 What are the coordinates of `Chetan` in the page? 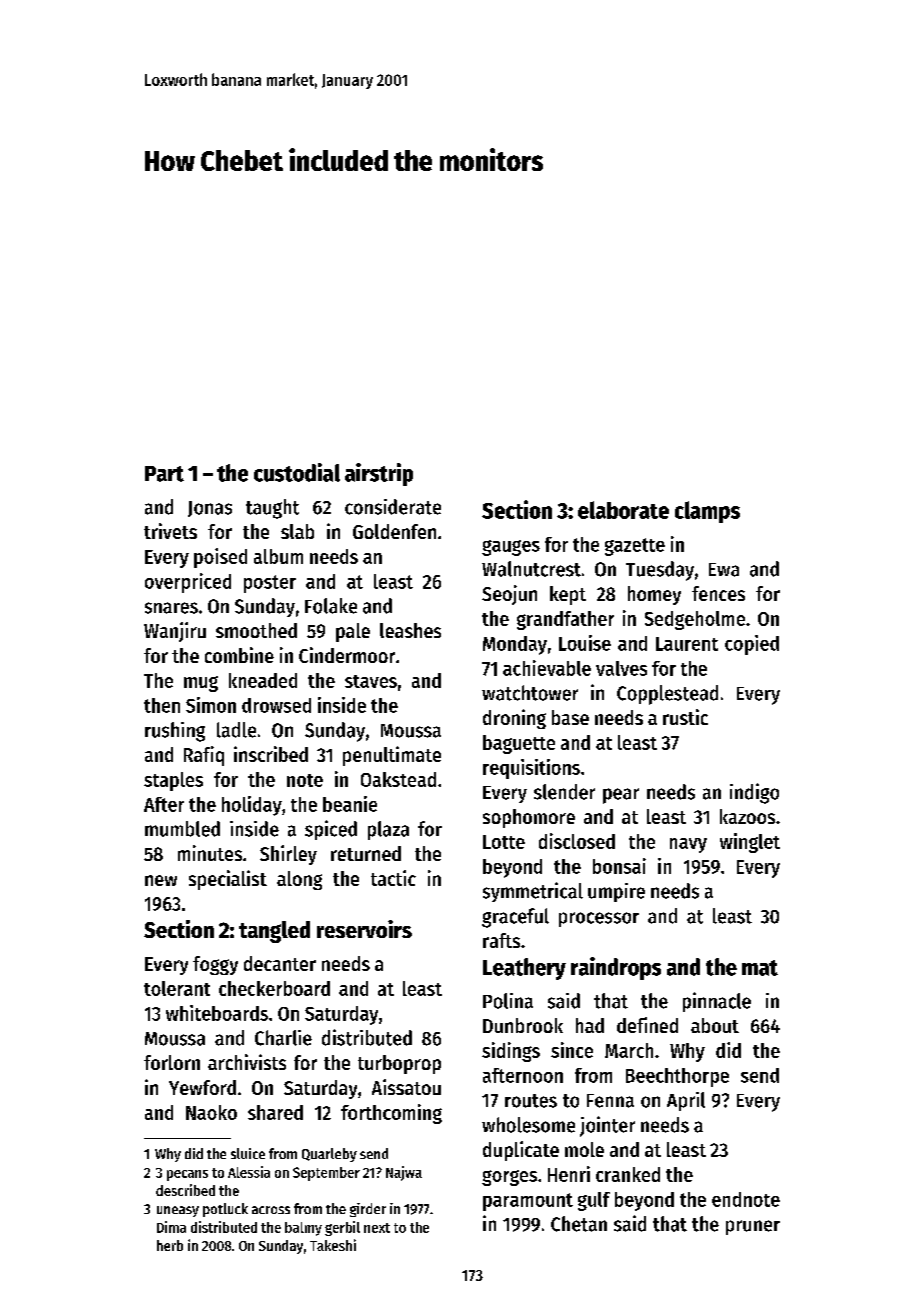 It's located at (579, 1224).
